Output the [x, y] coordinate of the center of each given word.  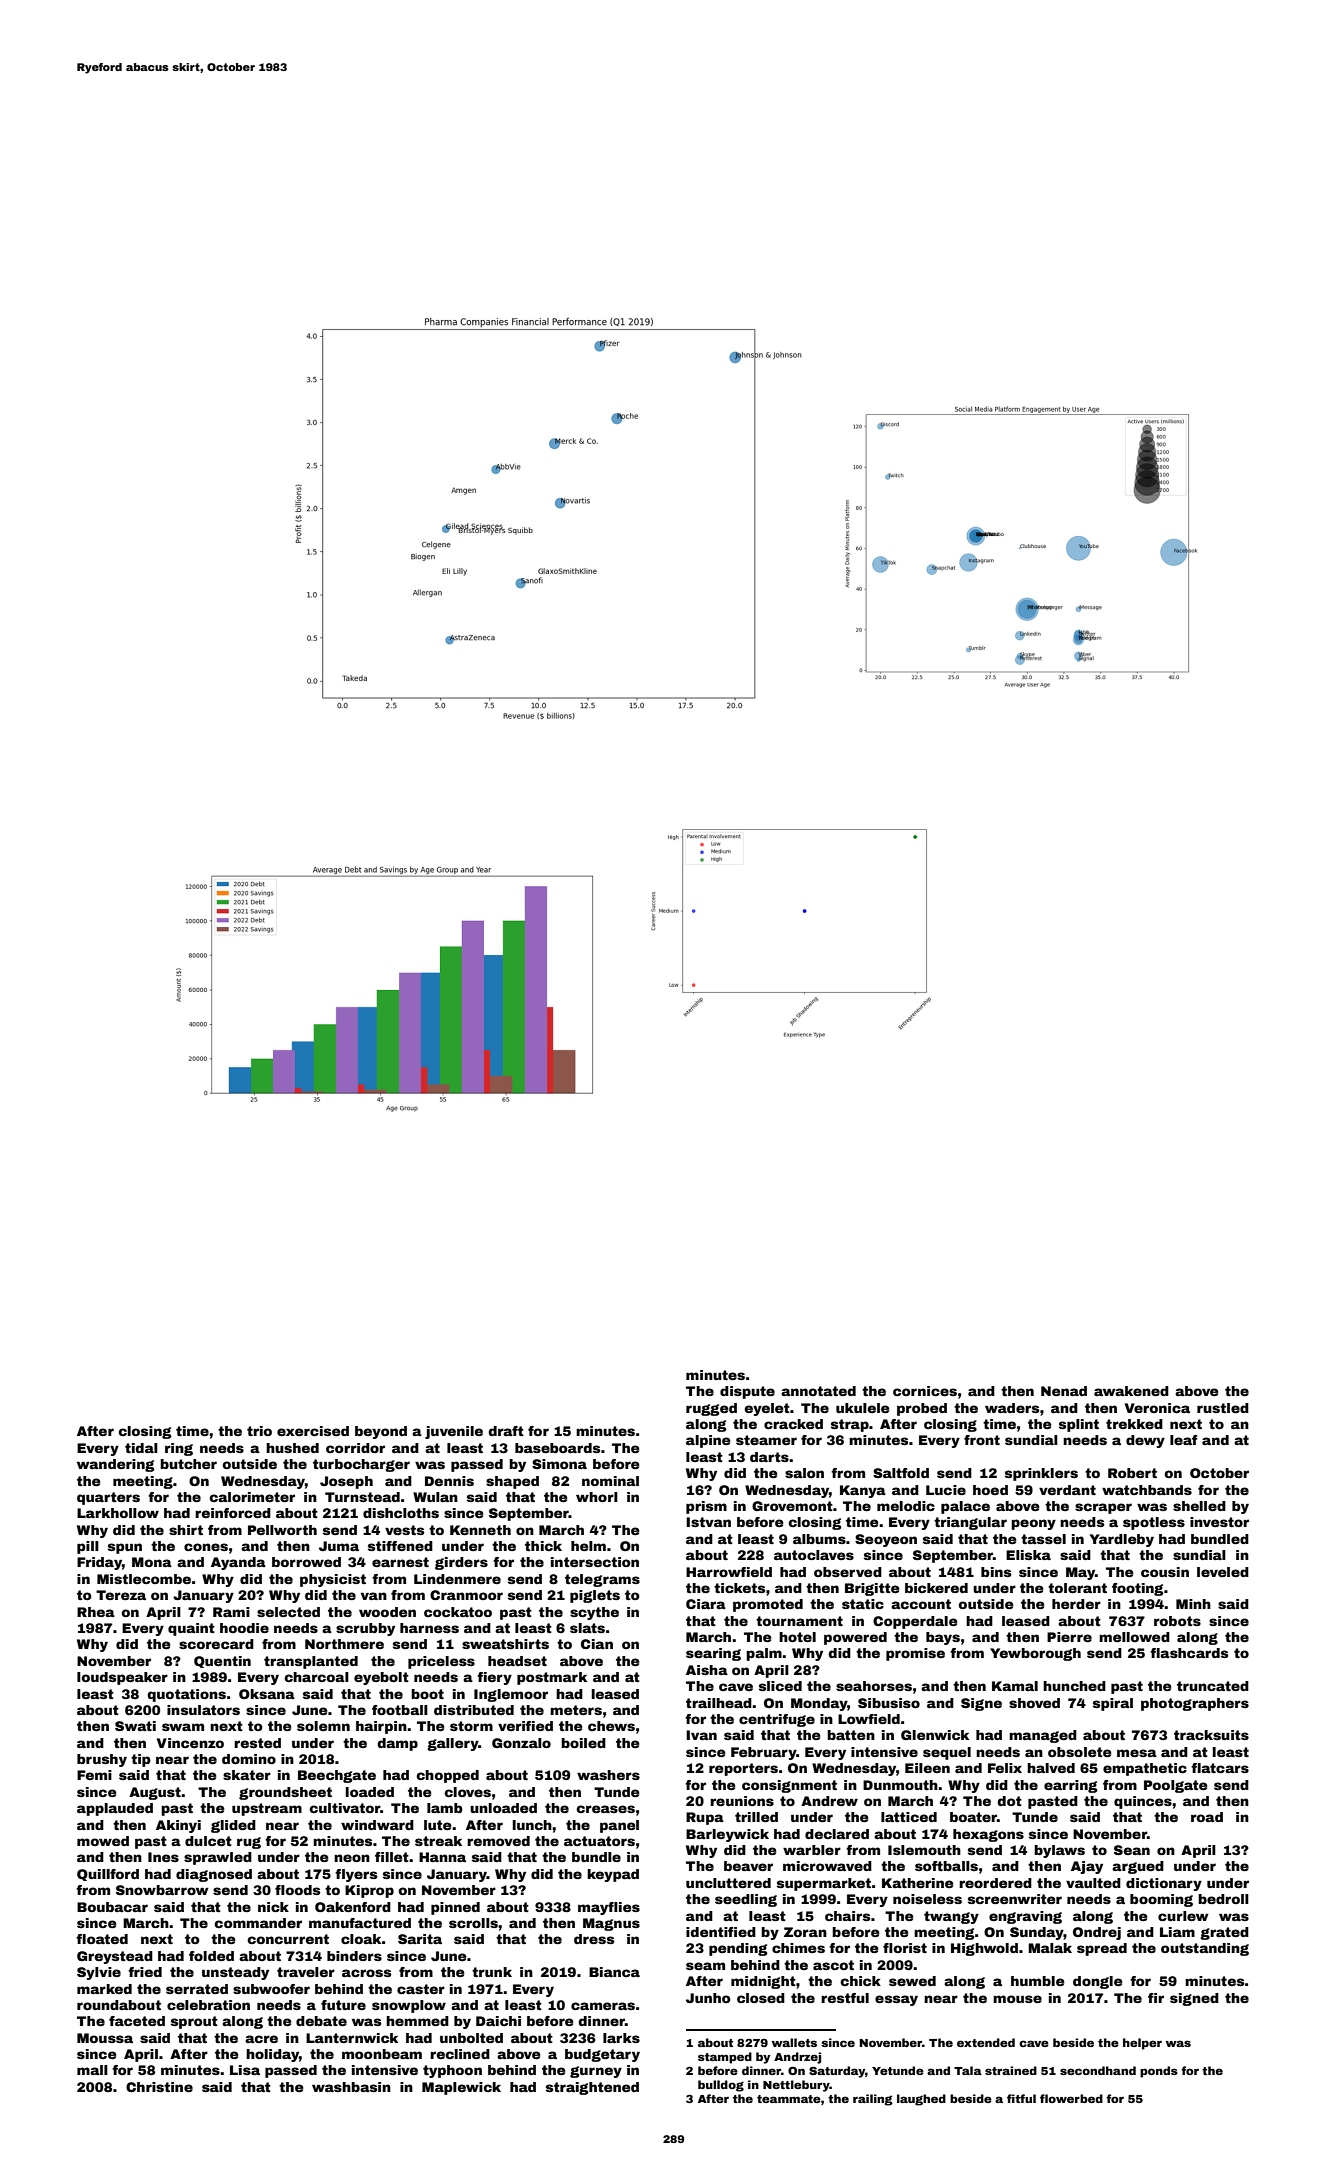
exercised [313, 1431]
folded [211, 1956]
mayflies [609, 1908]
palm [764, 1654]
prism [706, 1507]
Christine [159, 2087]
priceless [441, 1662]
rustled [1223, 1408]
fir [1156, 1998]
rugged [711, 1409]
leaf [1184, 1440]
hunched [1074, 1686]
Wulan [435, 1497]
